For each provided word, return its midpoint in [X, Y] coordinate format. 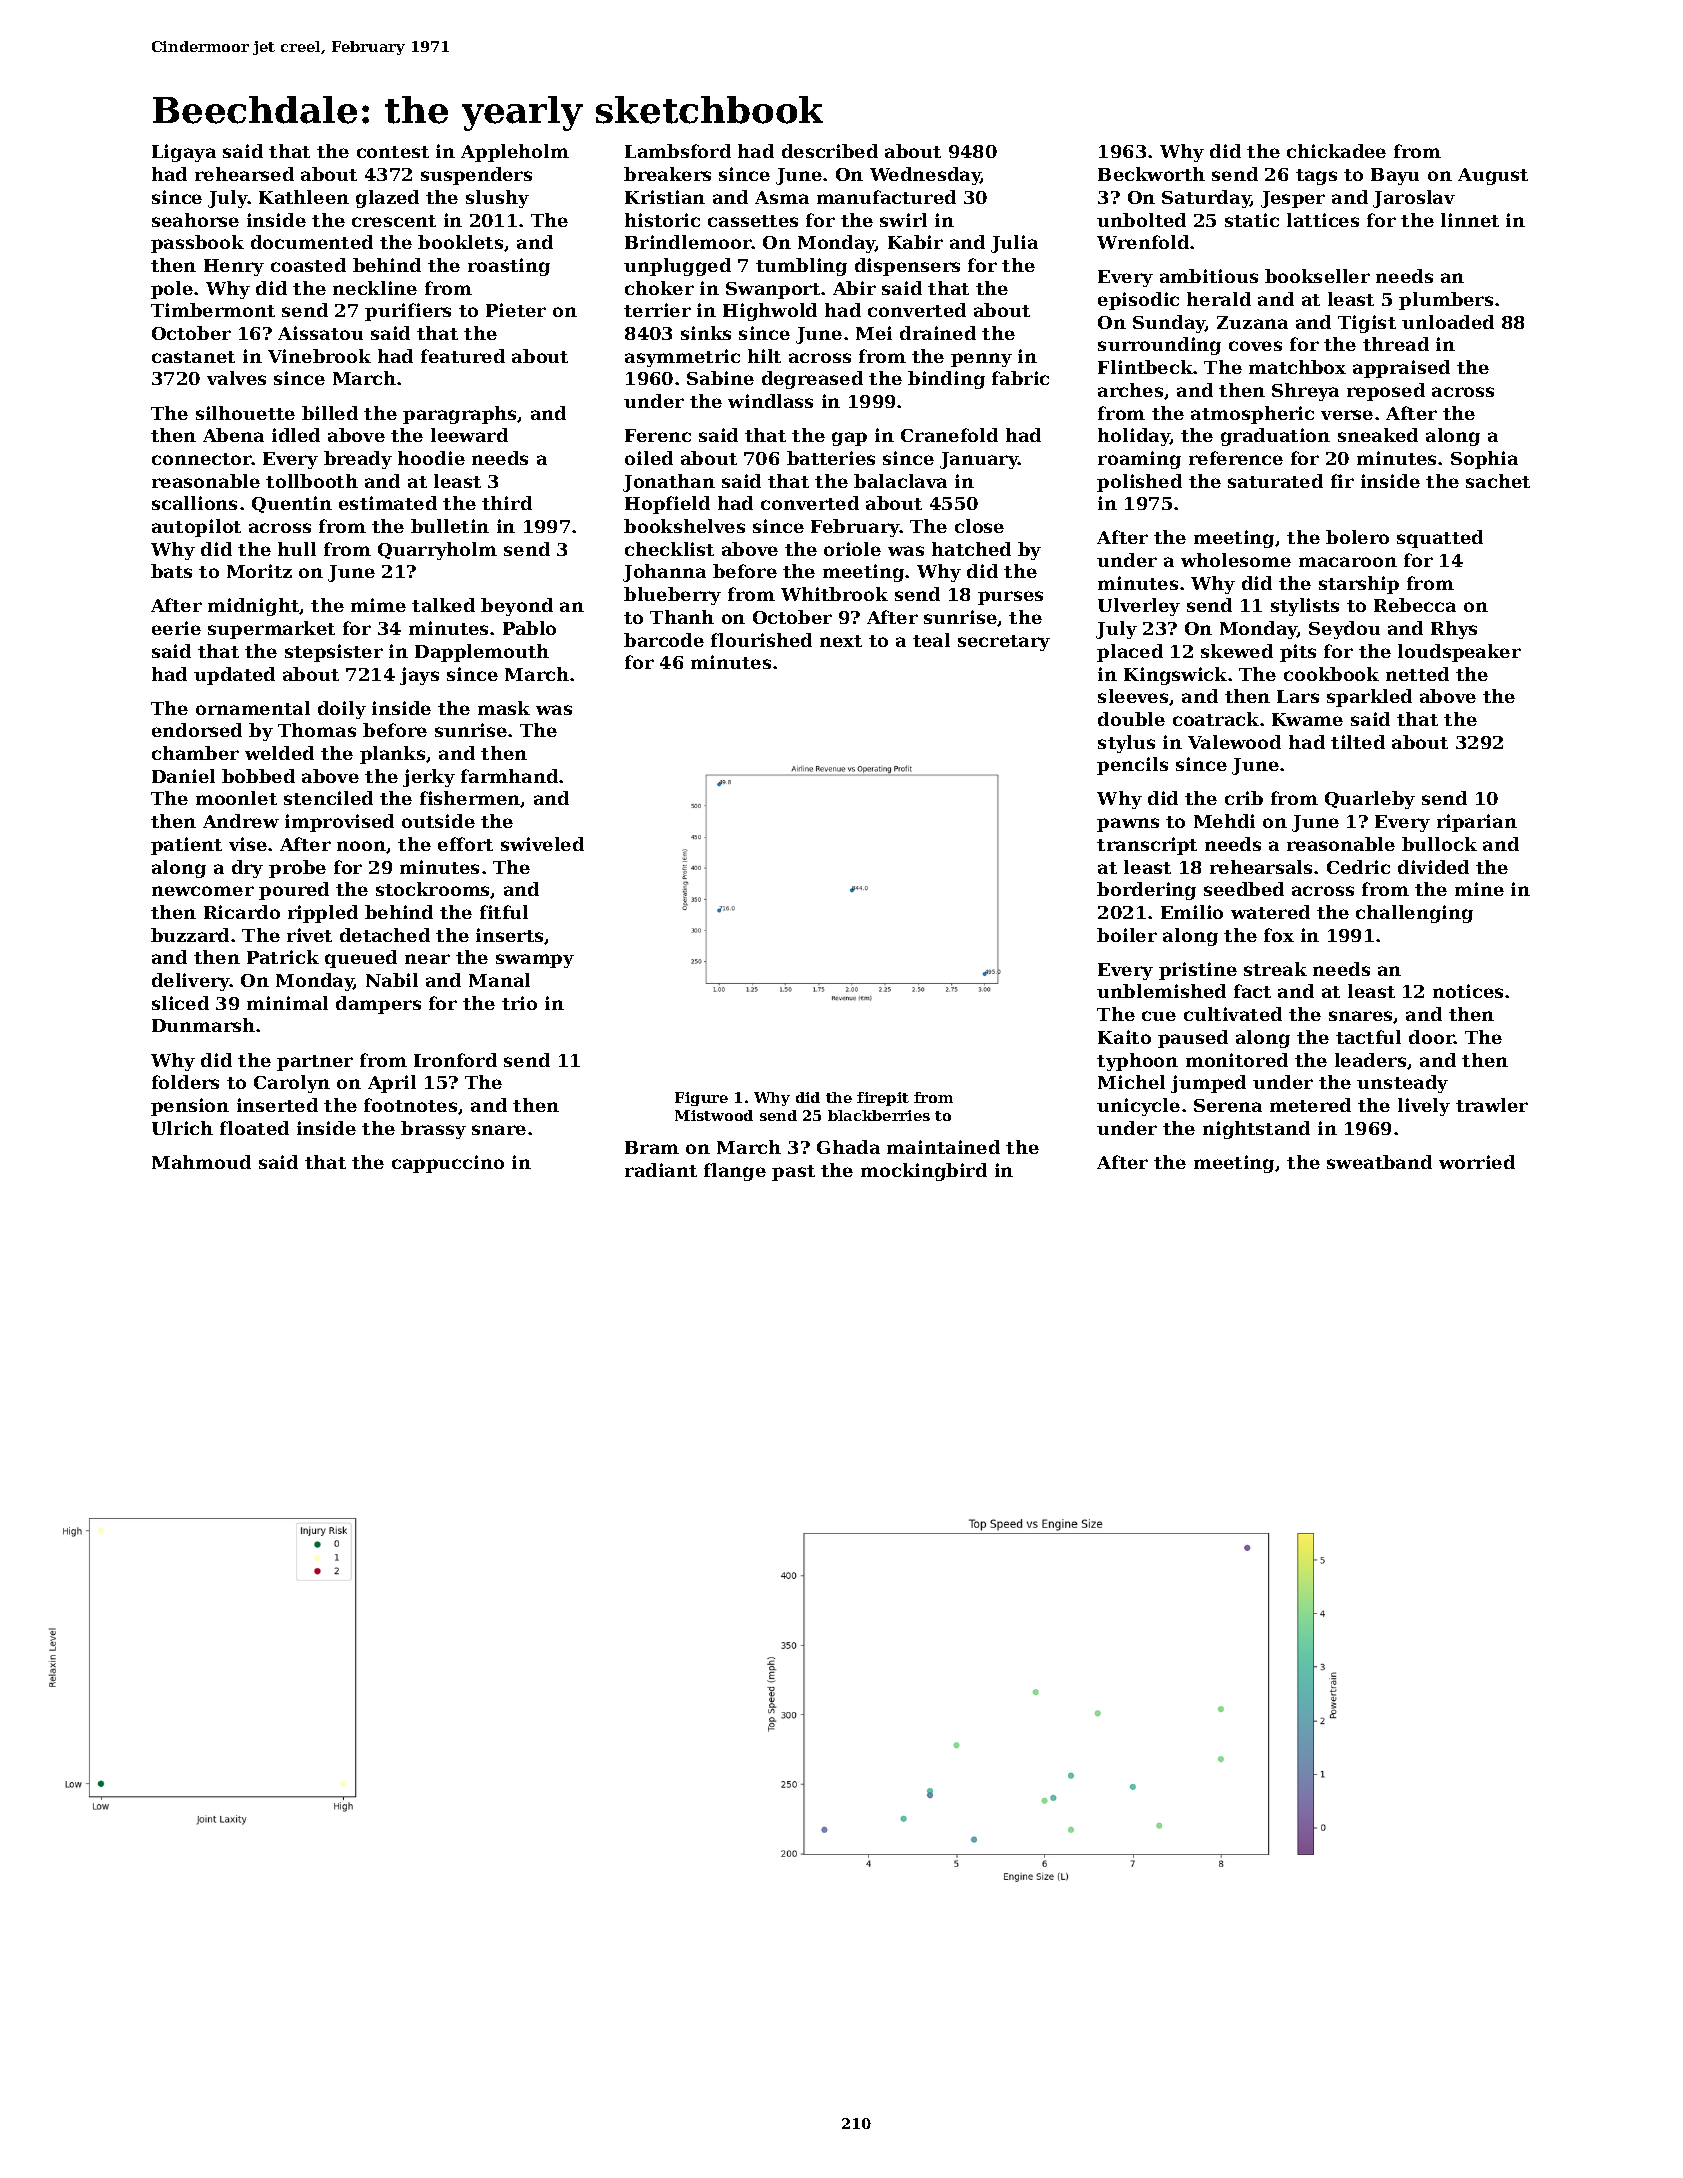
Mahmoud [201, 1162]
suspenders [476, 176]
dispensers [907, 267]
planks [392, 755]
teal [931, 640]
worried [1477, 1162]
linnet [1470, 220]
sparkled [1369, 698]
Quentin [292, 504]
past [793, 1173]
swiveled [542, 844]
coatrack [1216, 719]
